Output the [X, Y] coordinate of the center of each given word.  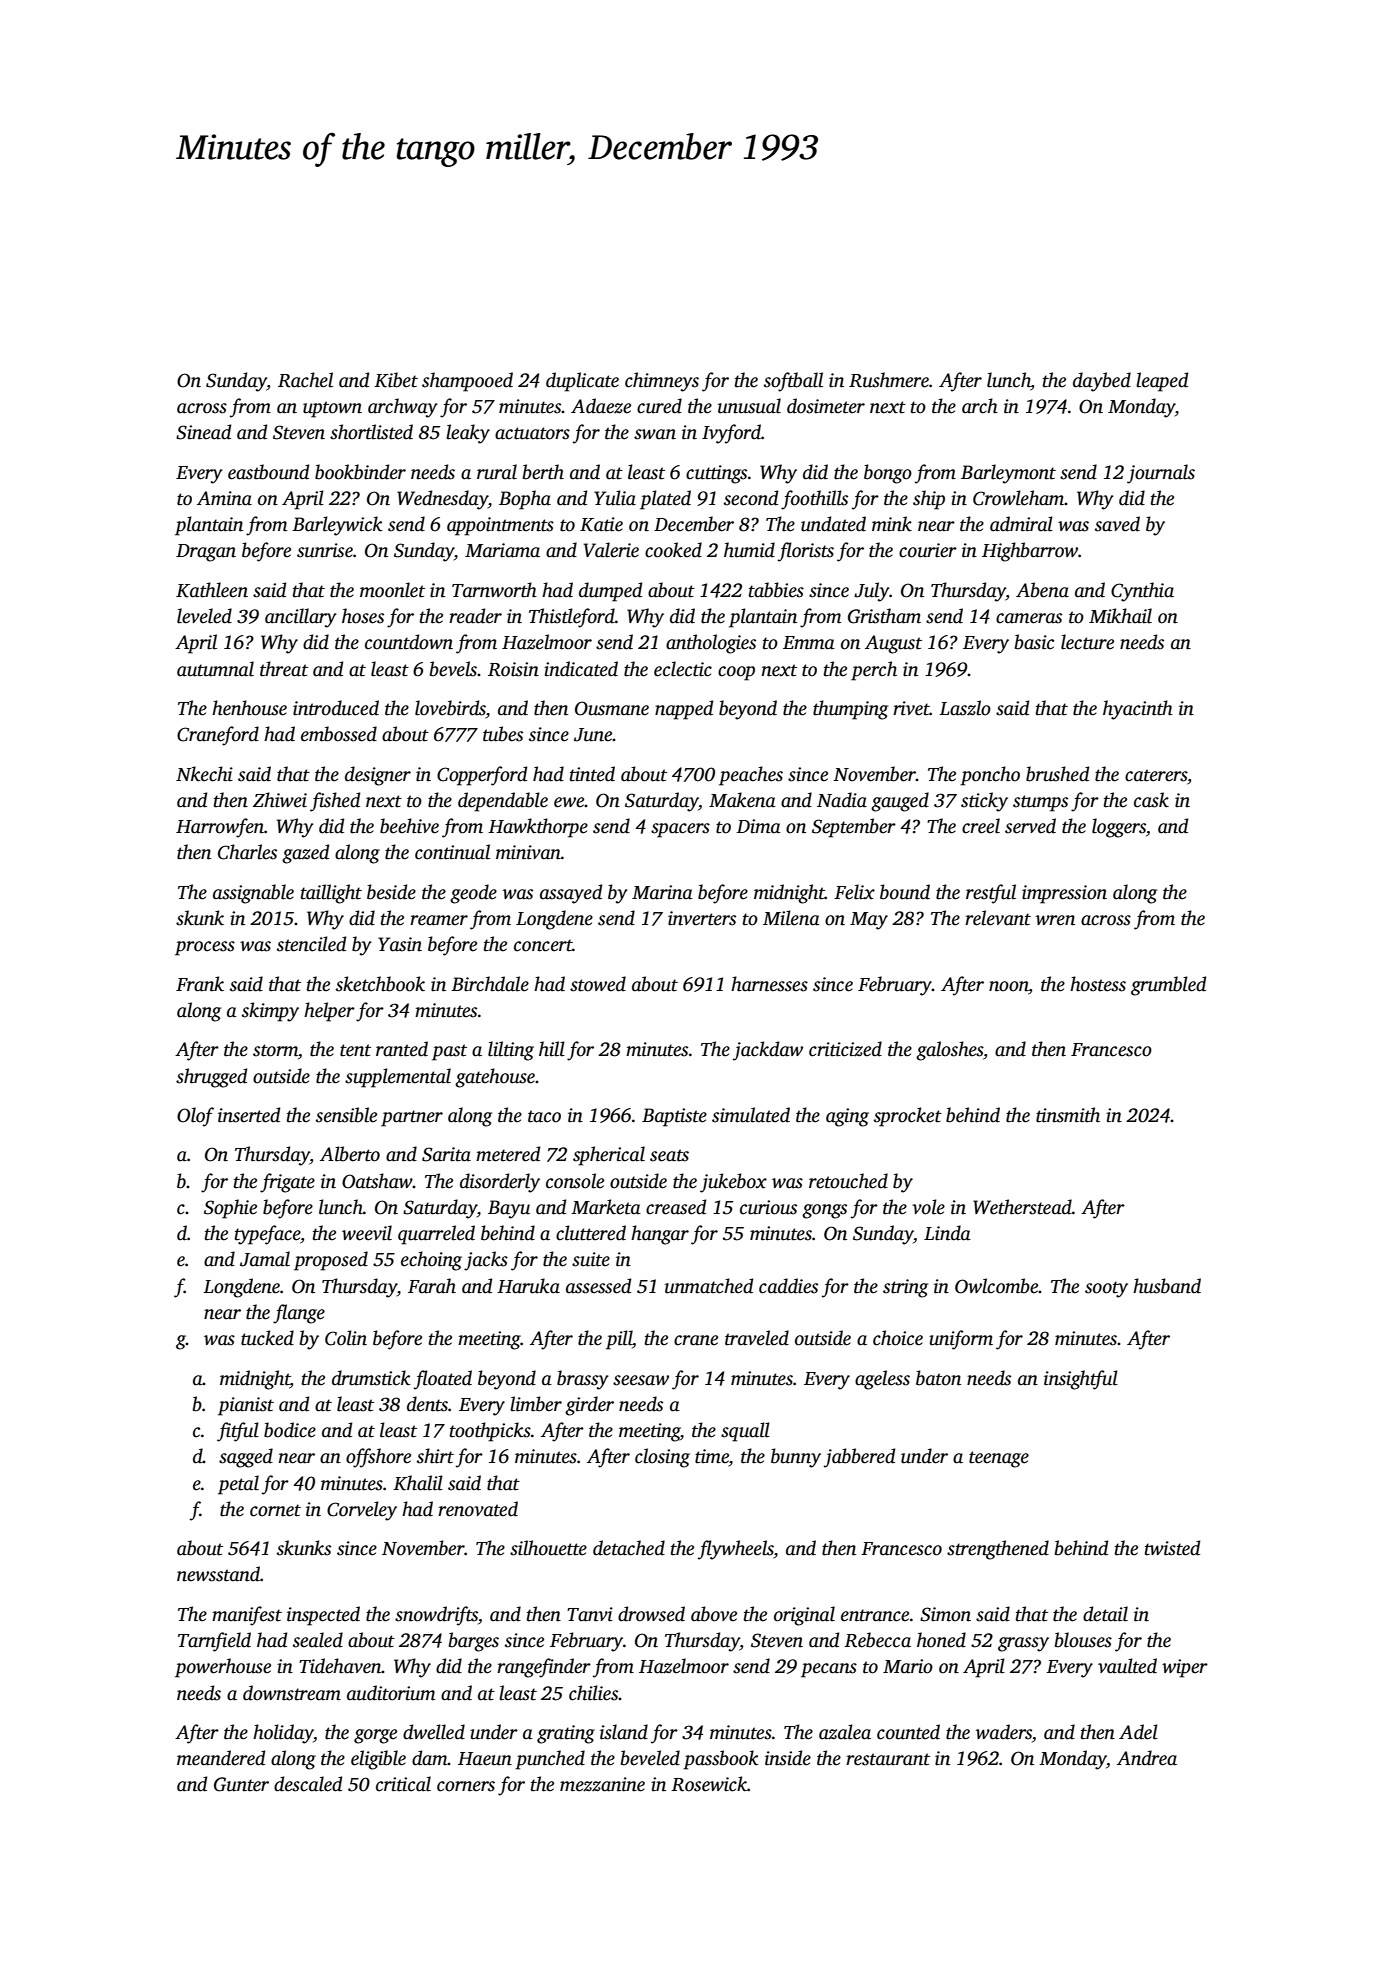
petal [238, 1485]
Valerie [611, 550]
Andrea [1147, 1758]
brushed [1057, 774]
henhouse [249, 708]
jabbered [859, 1458]
